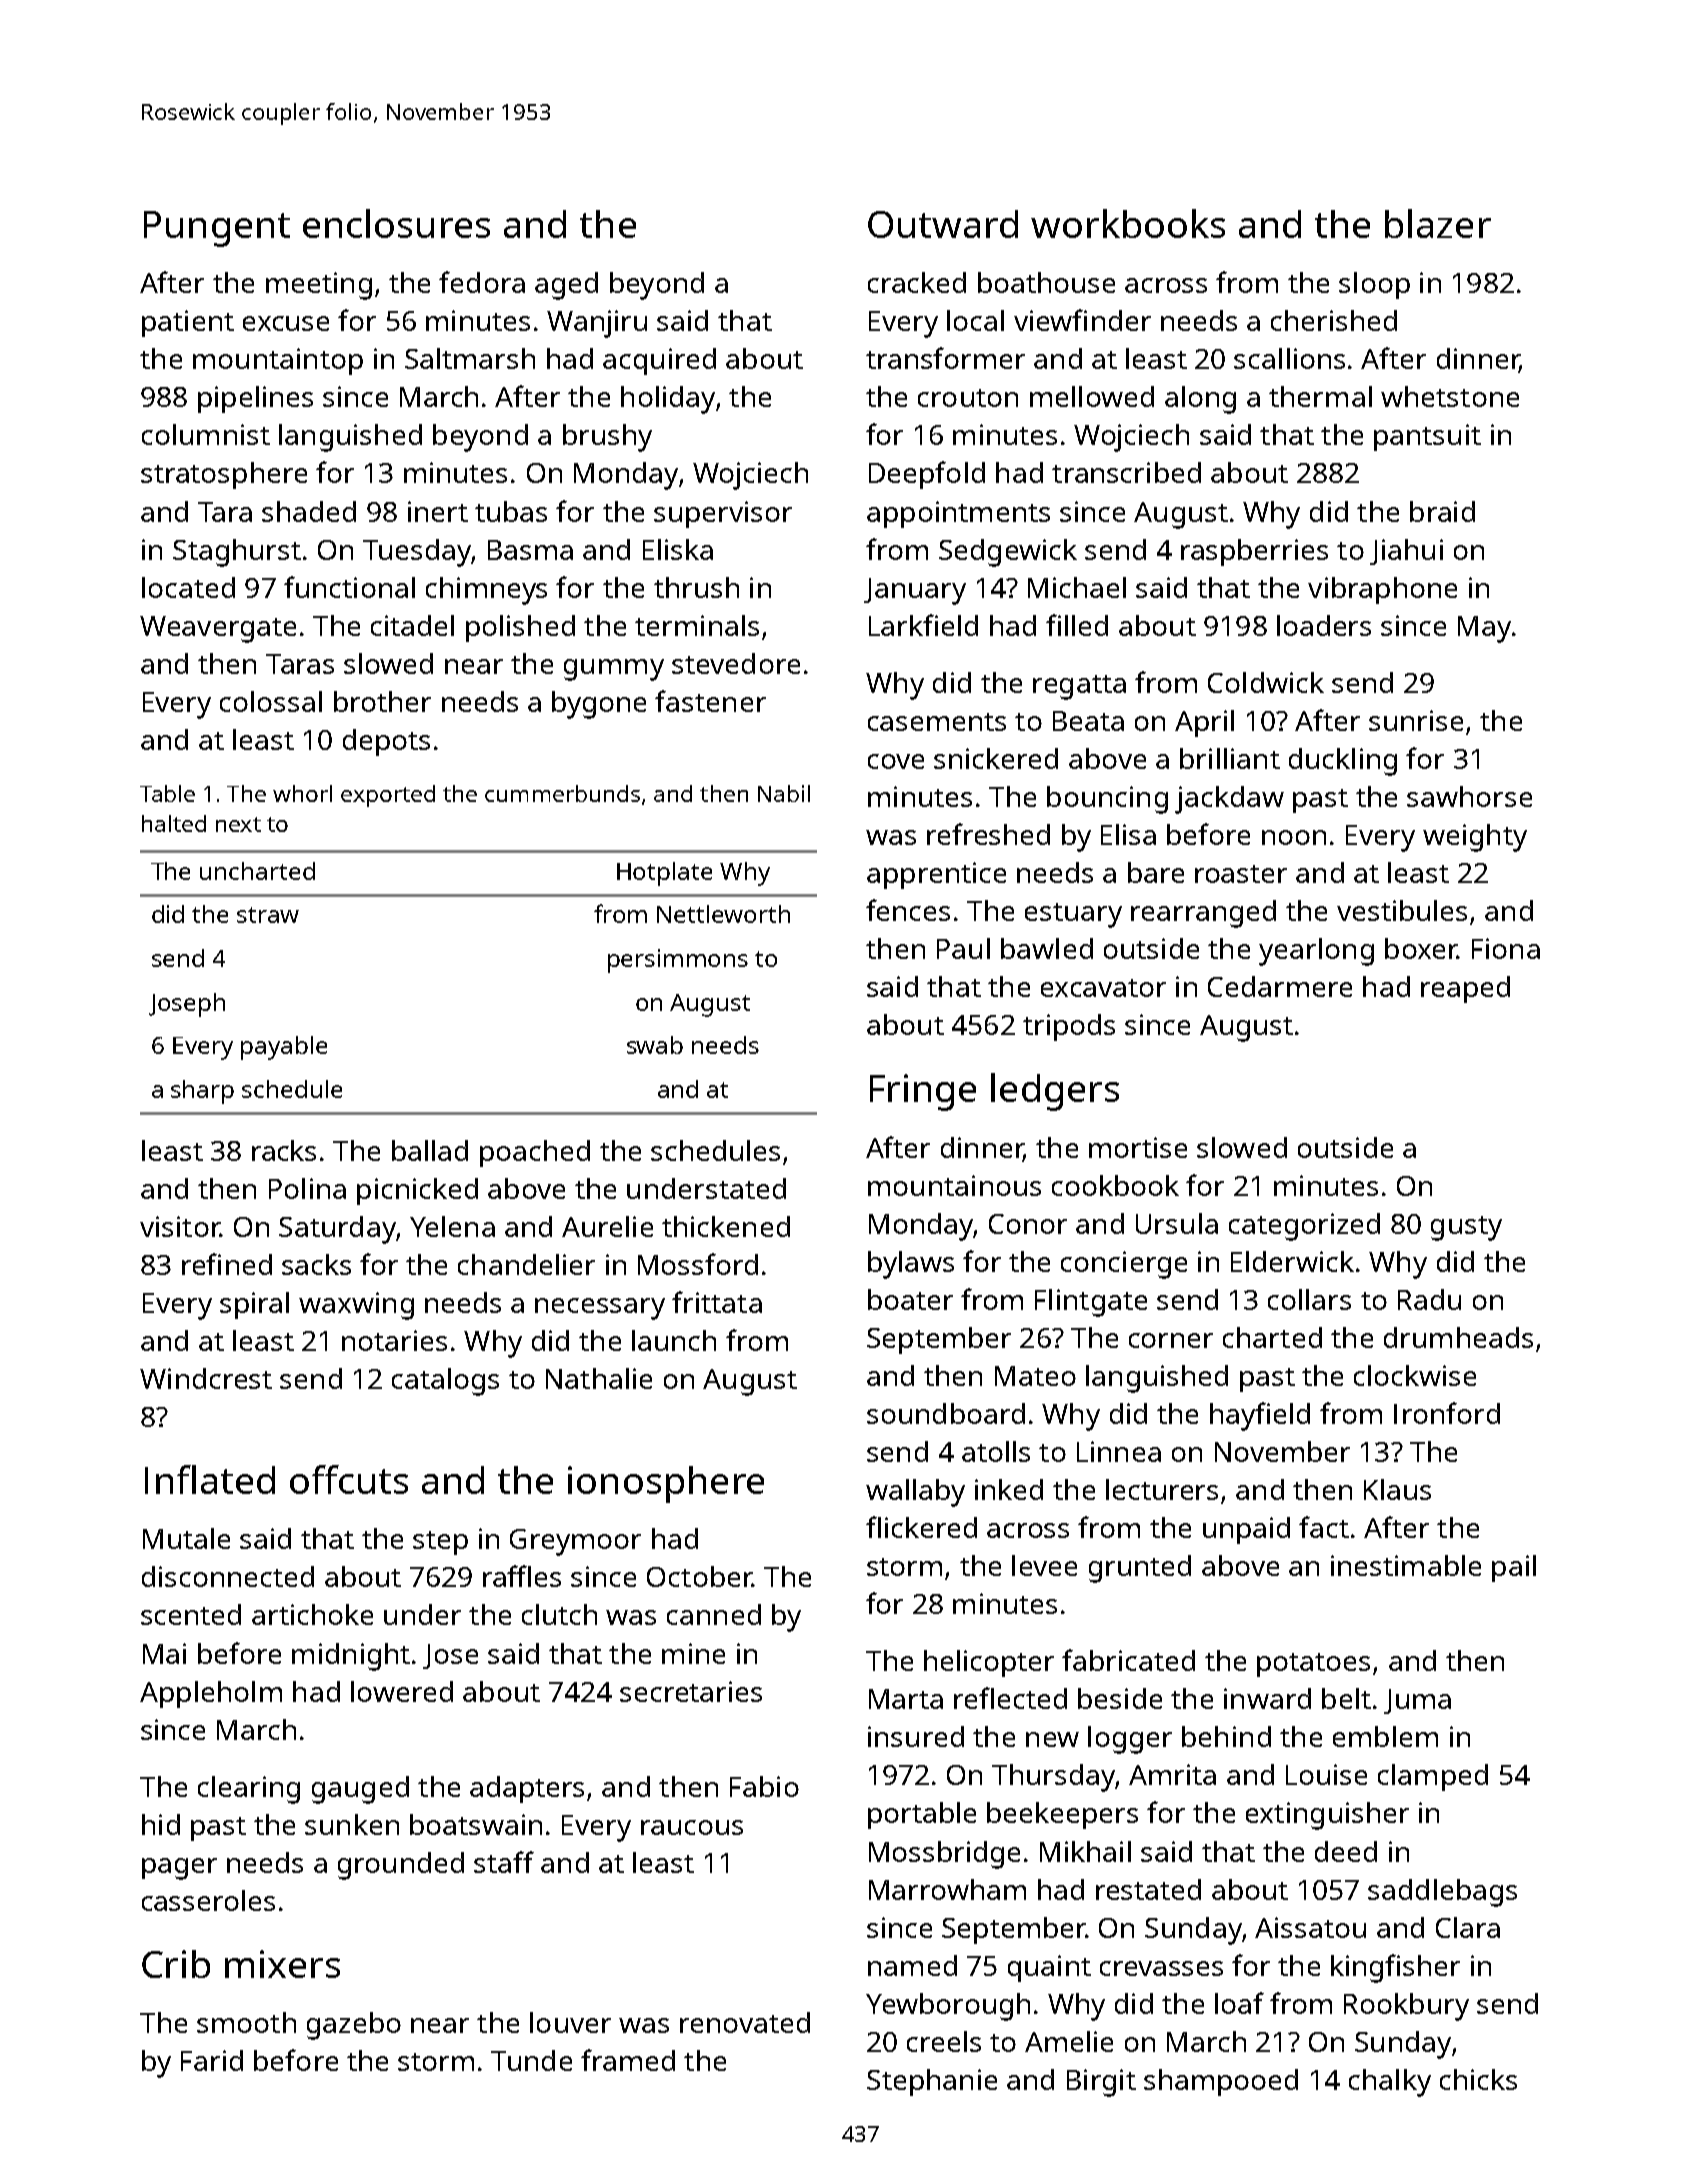  I want to click on supervisor, so click(723, 514).
